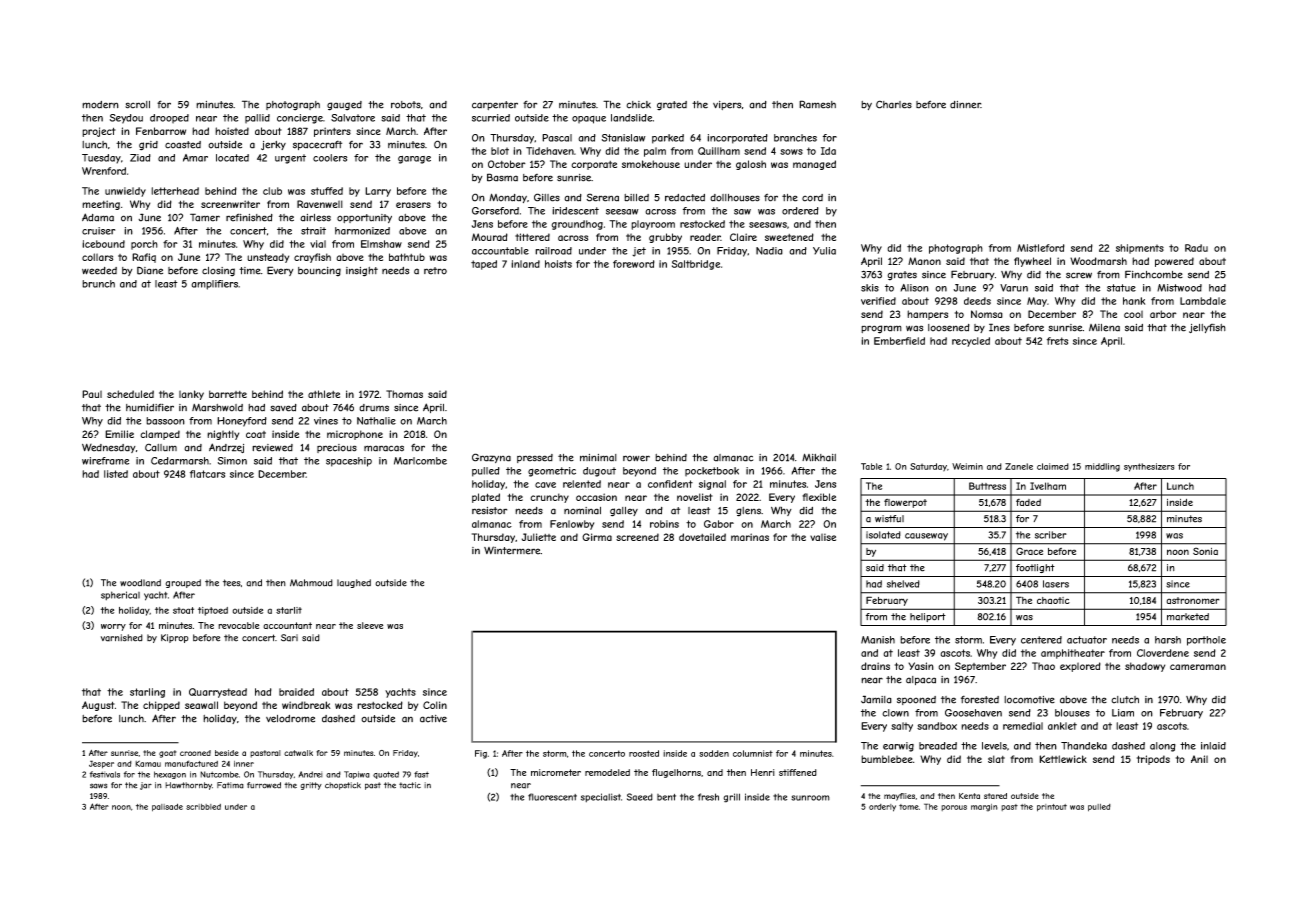  Describe the element at coordinates (1163, 314) in the screenshot. I see `arbor` at that location.
